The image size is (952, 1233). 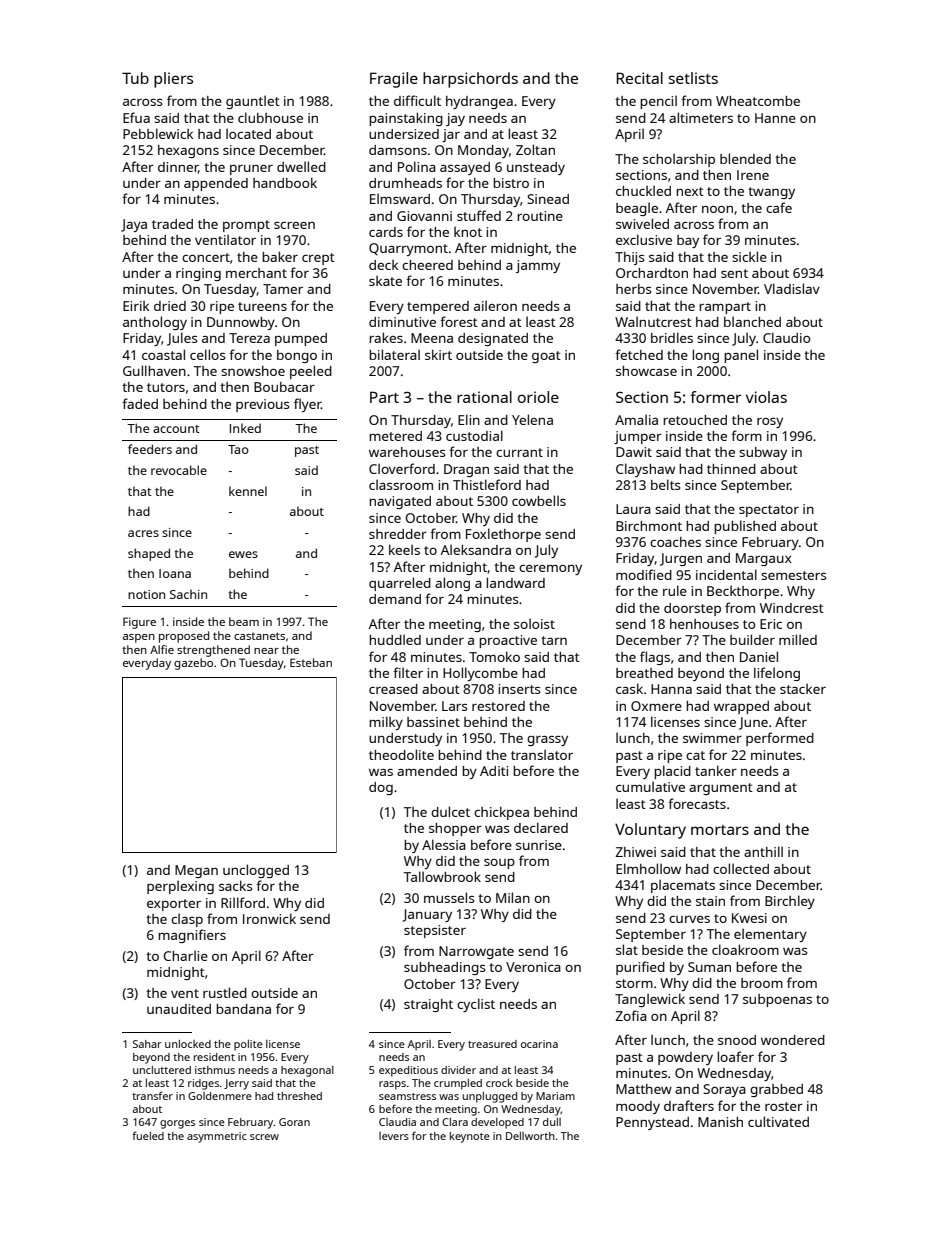 I want to click on keels, so click(x=404, y=549).
